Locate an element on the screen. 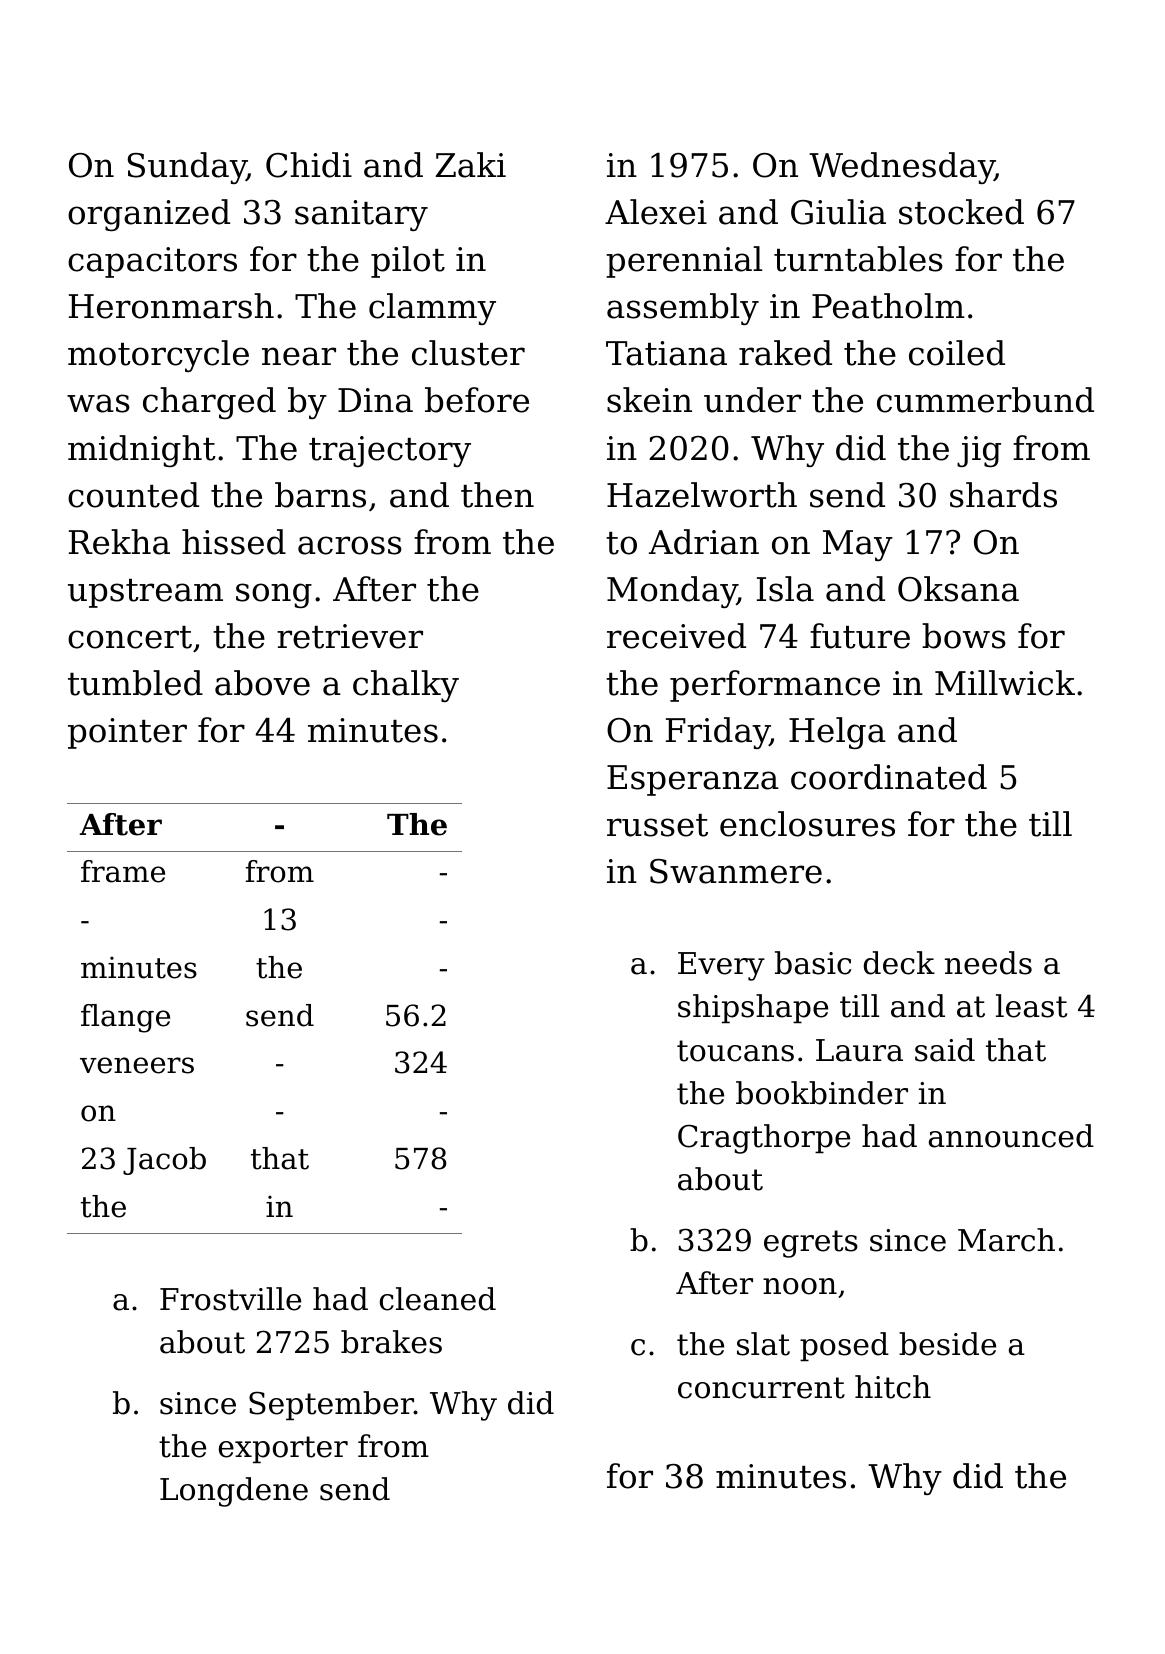 The height and width of the screenshot is (1654, 1165). stocked is located at coordinates (961, 212).
